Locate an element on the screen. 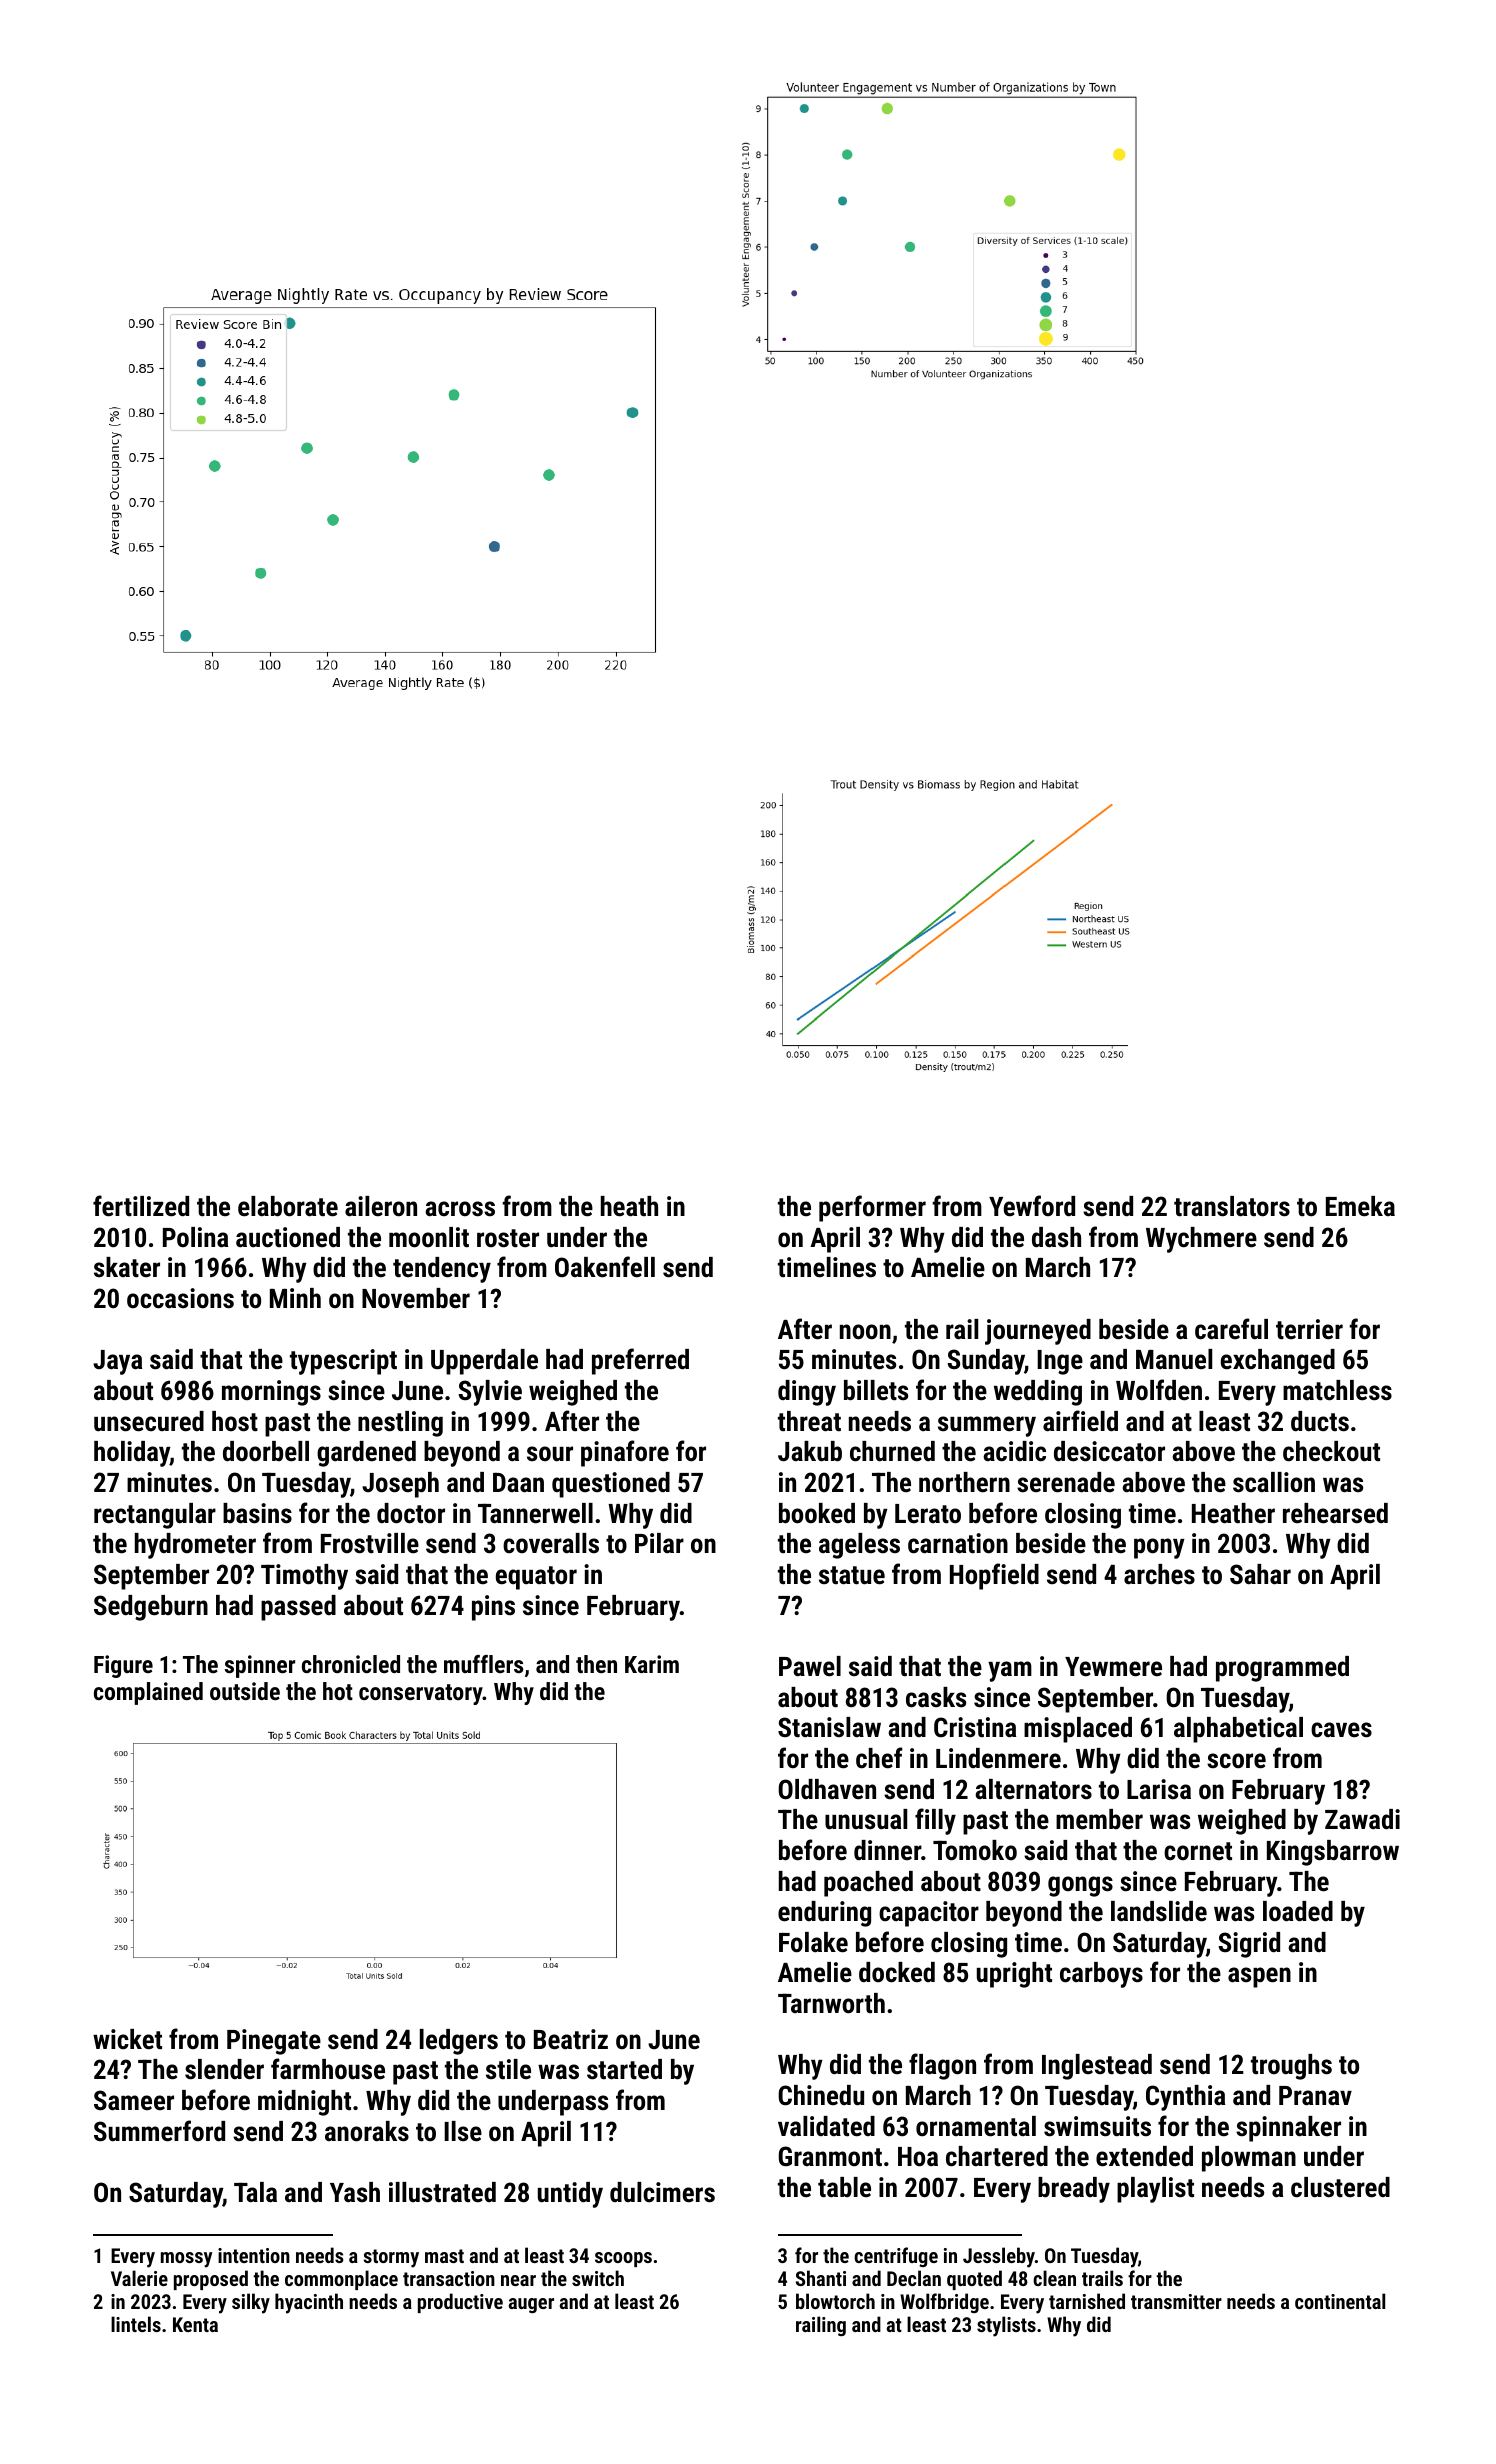  Jakub is located at coordinates (810, 1451).
